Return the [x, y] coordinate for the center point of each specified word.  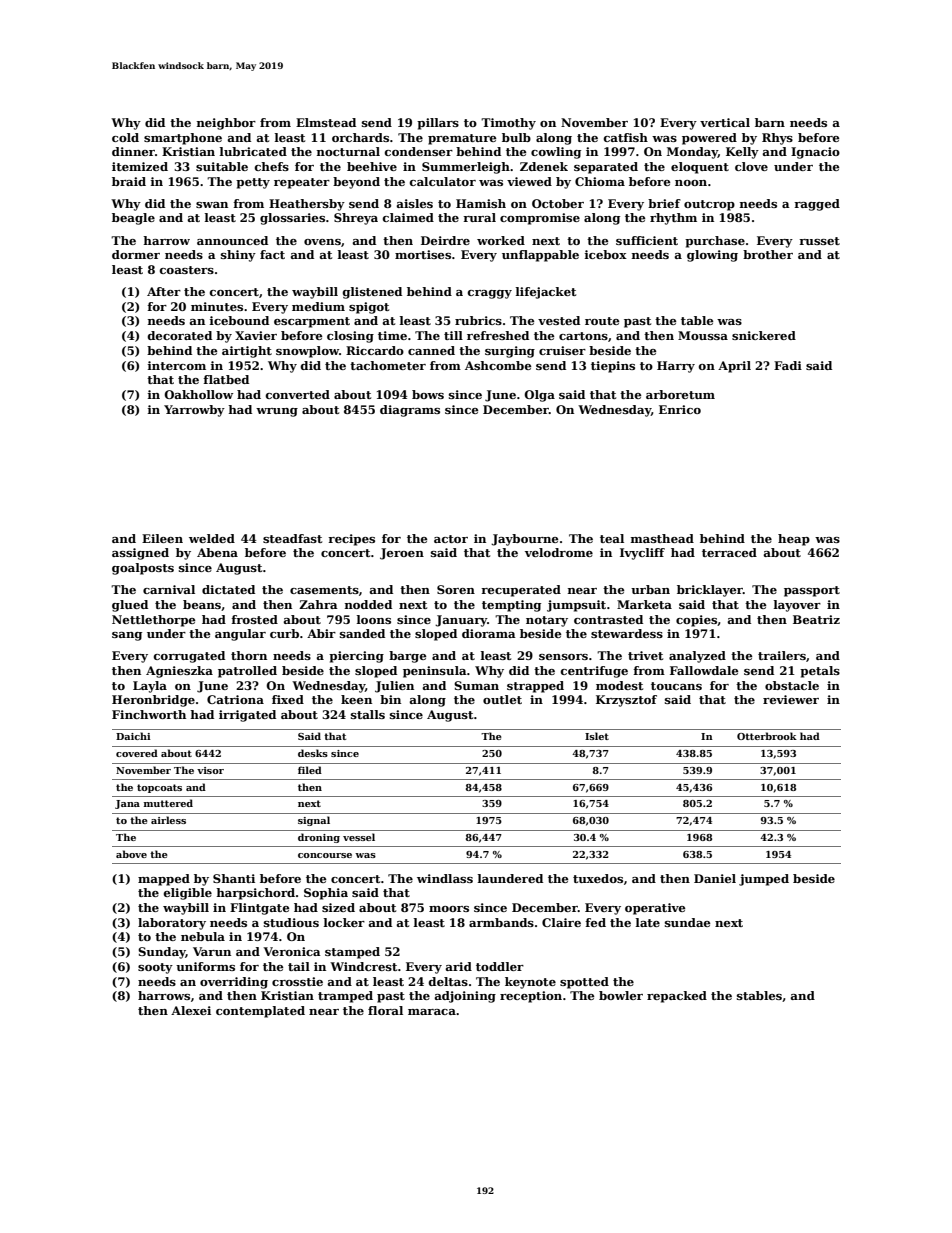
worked [501, 240]
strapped [535, 687]
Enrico [680, 409]
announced [232, 240]
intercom [177, 365]
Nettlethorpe [153, 621]
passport [812, 591]
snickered [764, 335]
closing [350, 337]
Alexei [191, 1010]
